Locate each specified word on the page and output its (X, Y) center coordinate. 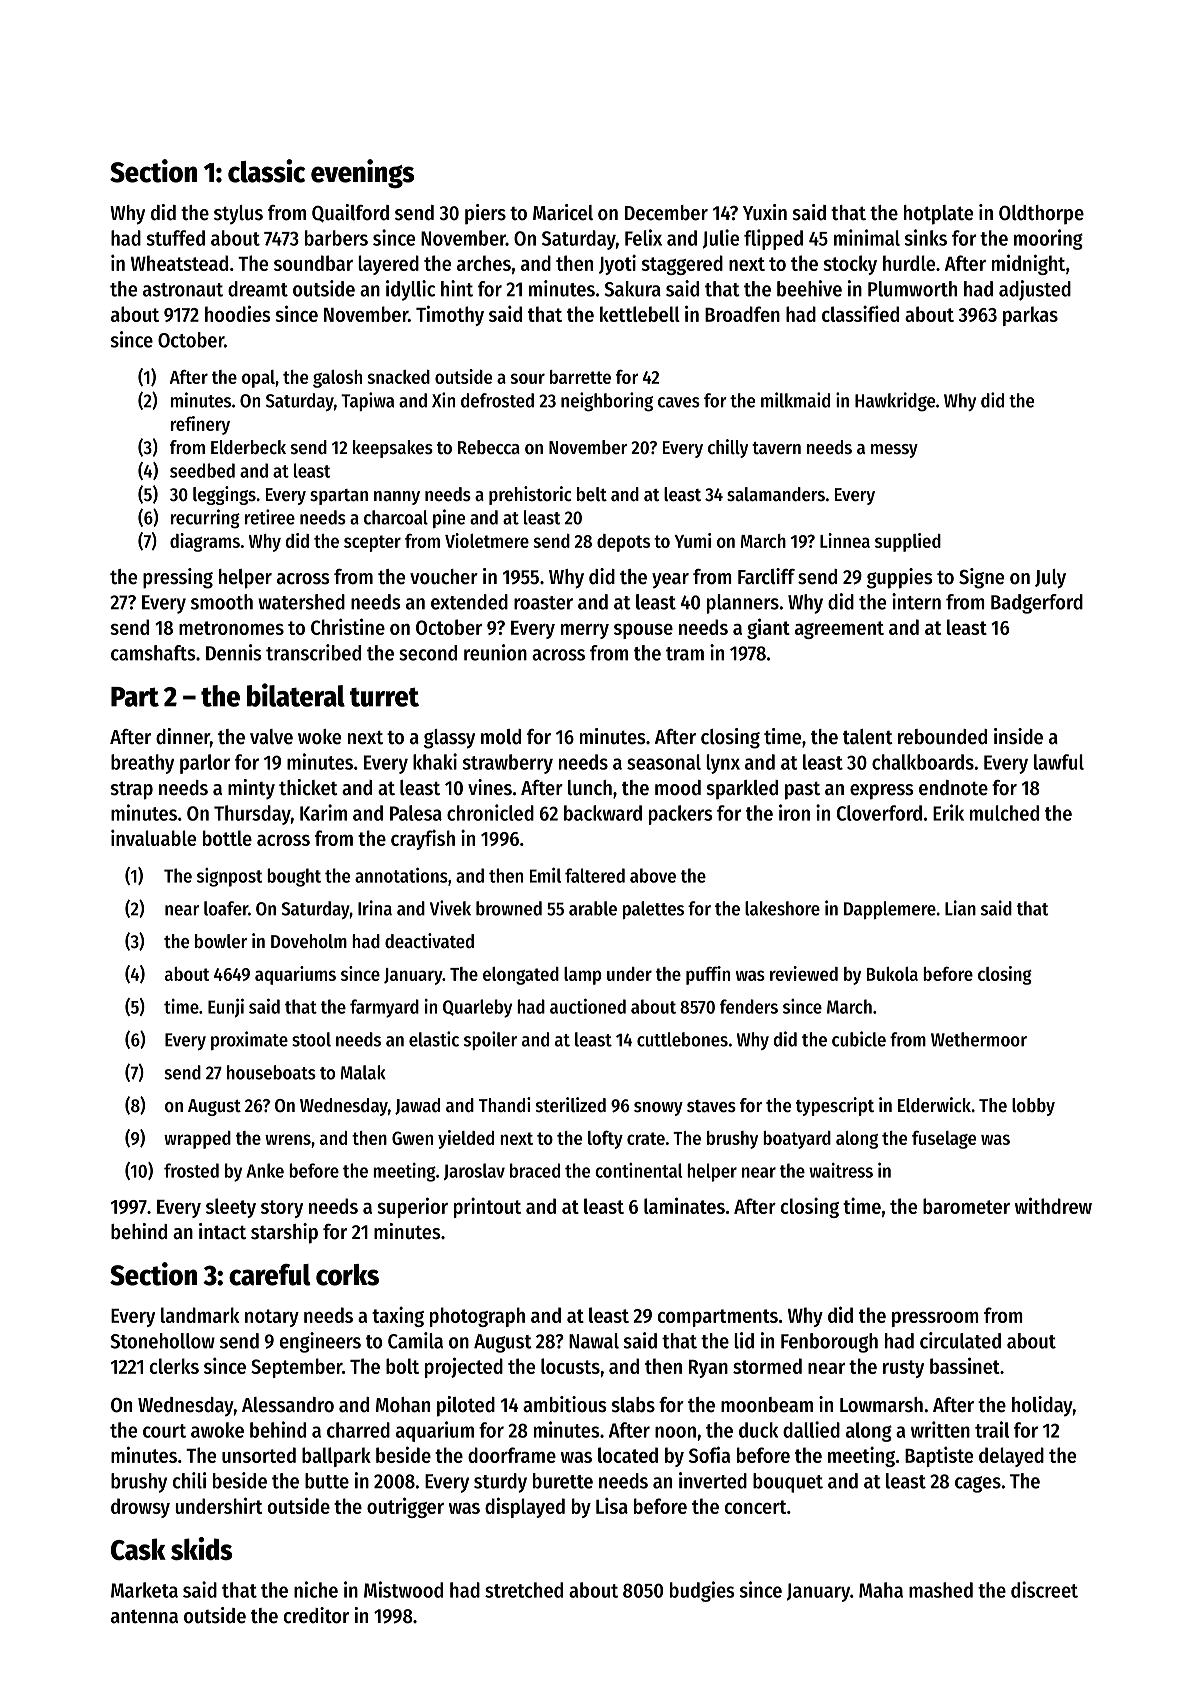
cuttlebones (682, 1039)
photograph (477, 1317)
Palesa (416, 813)
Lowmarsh (881, 1405)
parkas (1030, 316)
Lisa (612, 1506)
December (666, 213)
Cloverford (879, 813)
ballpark (336, 1457)
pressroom (935, 1319)
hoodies (238, 313)
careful (270, 1275)
